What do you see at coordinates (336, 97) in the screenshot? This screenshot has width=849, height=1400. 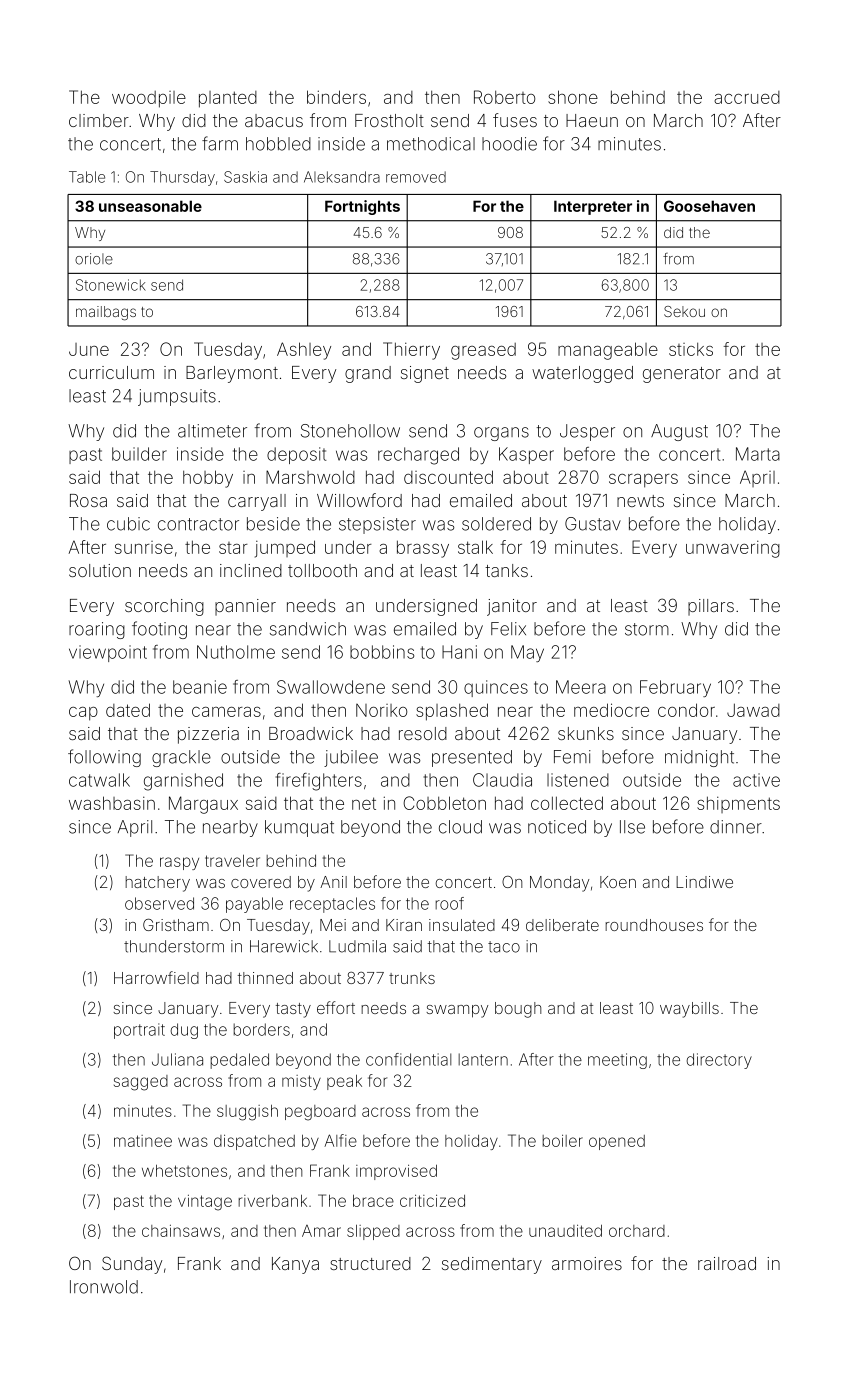 I see `binders` at bounding box center [336, 97].
